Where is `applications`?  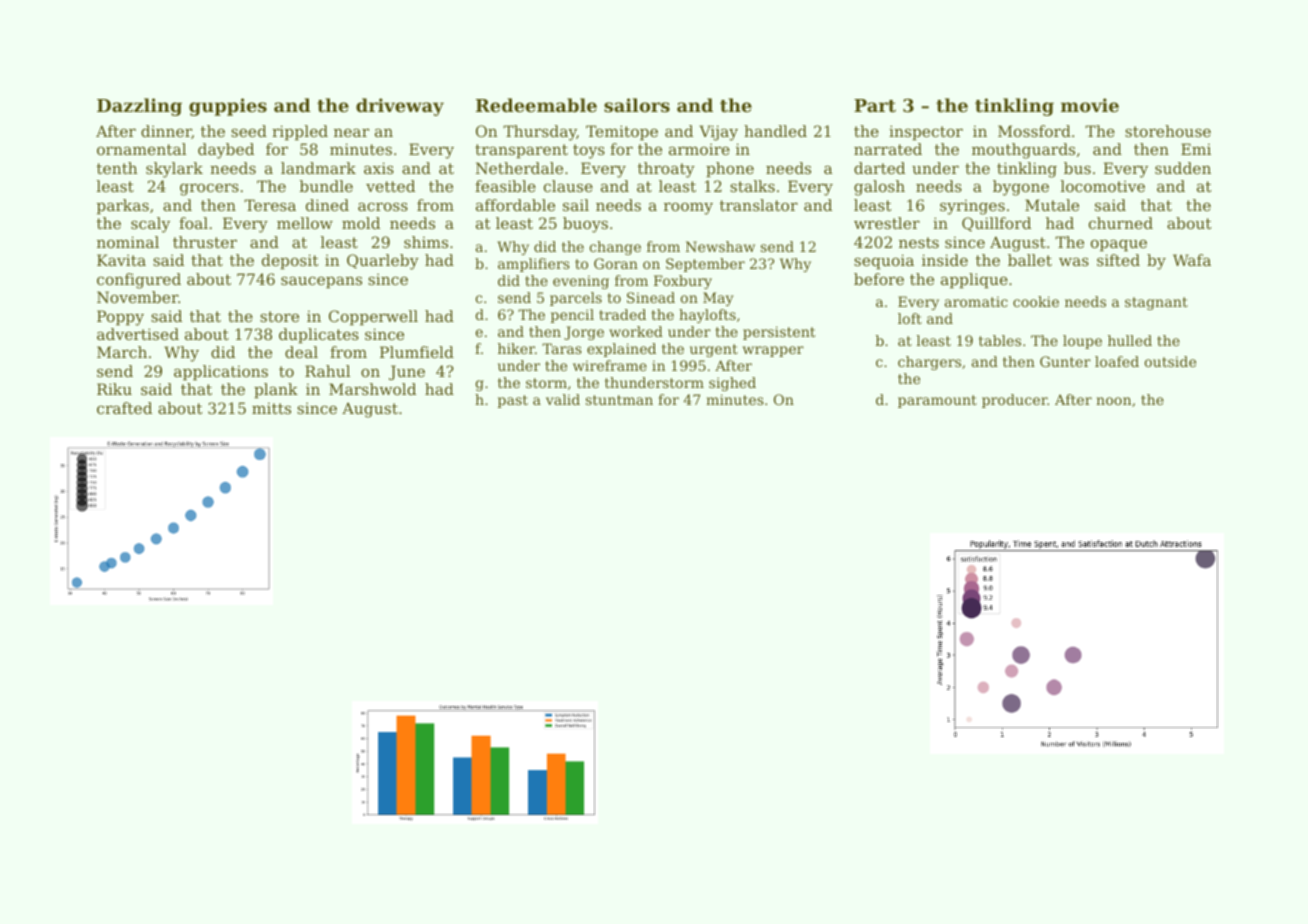
applications is located at coordinates (221, 372).
